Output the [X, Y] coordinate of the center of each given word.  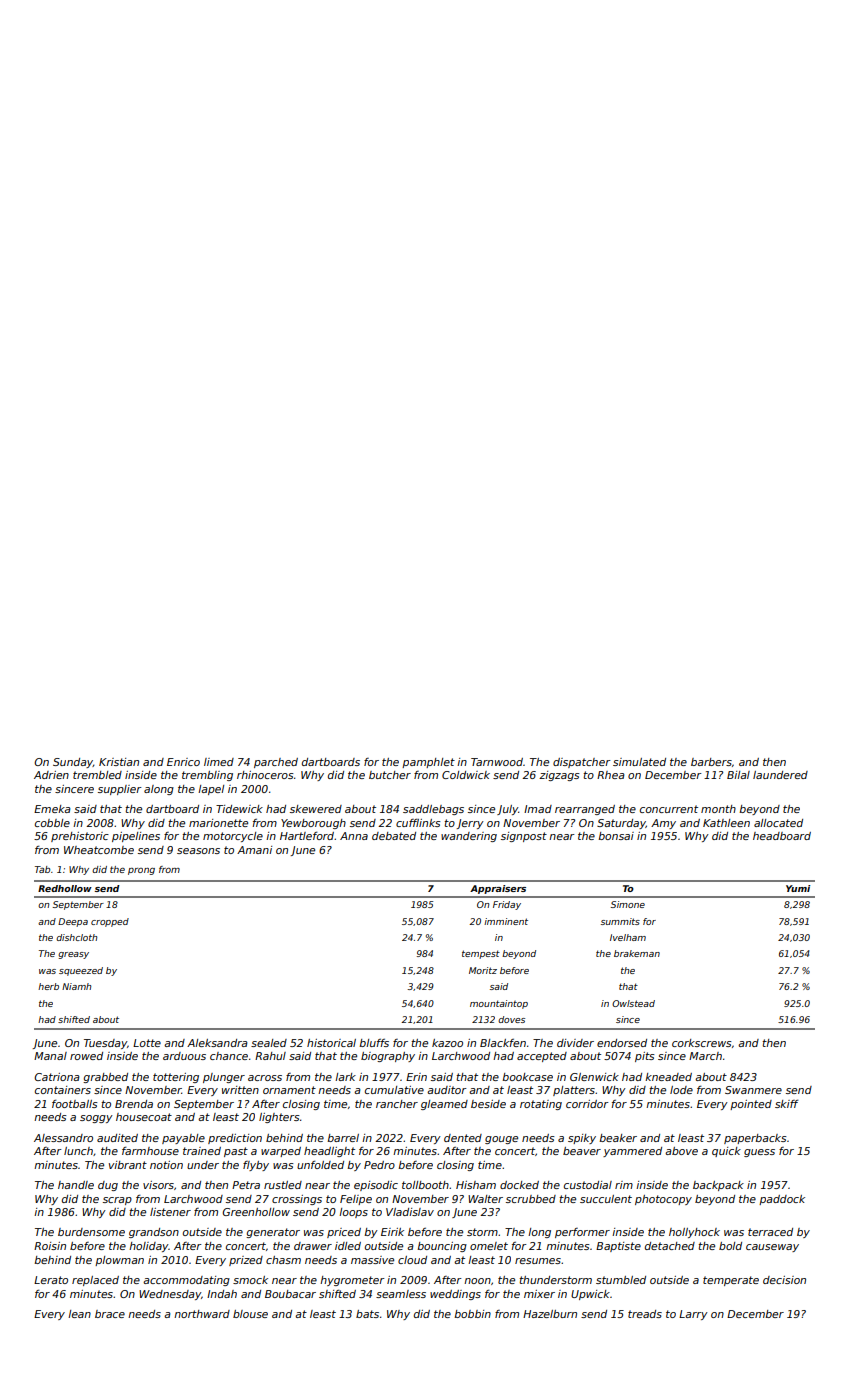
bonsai [616, 836]
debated [394, 836]
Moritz [483, 970]
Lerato [51, 1280]
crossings [297, 1200]
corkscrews [702, 1043]
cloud [412, 1260]
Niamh [76, 986]
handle [76, 1185]
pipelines [136, 837]
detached [670, 1246]
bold [730, 1246]
